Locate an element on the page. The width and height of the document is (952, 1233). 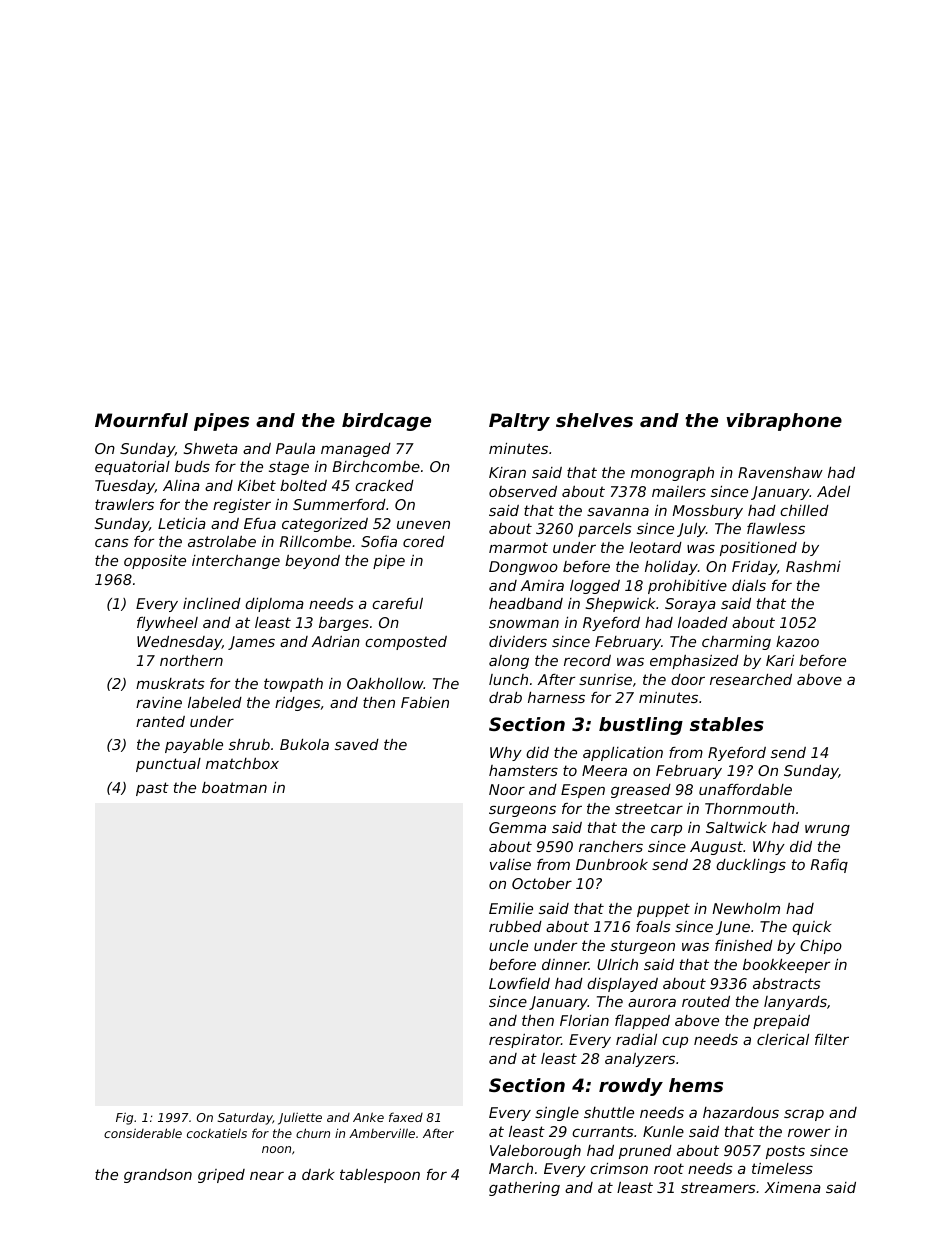
uncle is located at coordinates (508, 945).
